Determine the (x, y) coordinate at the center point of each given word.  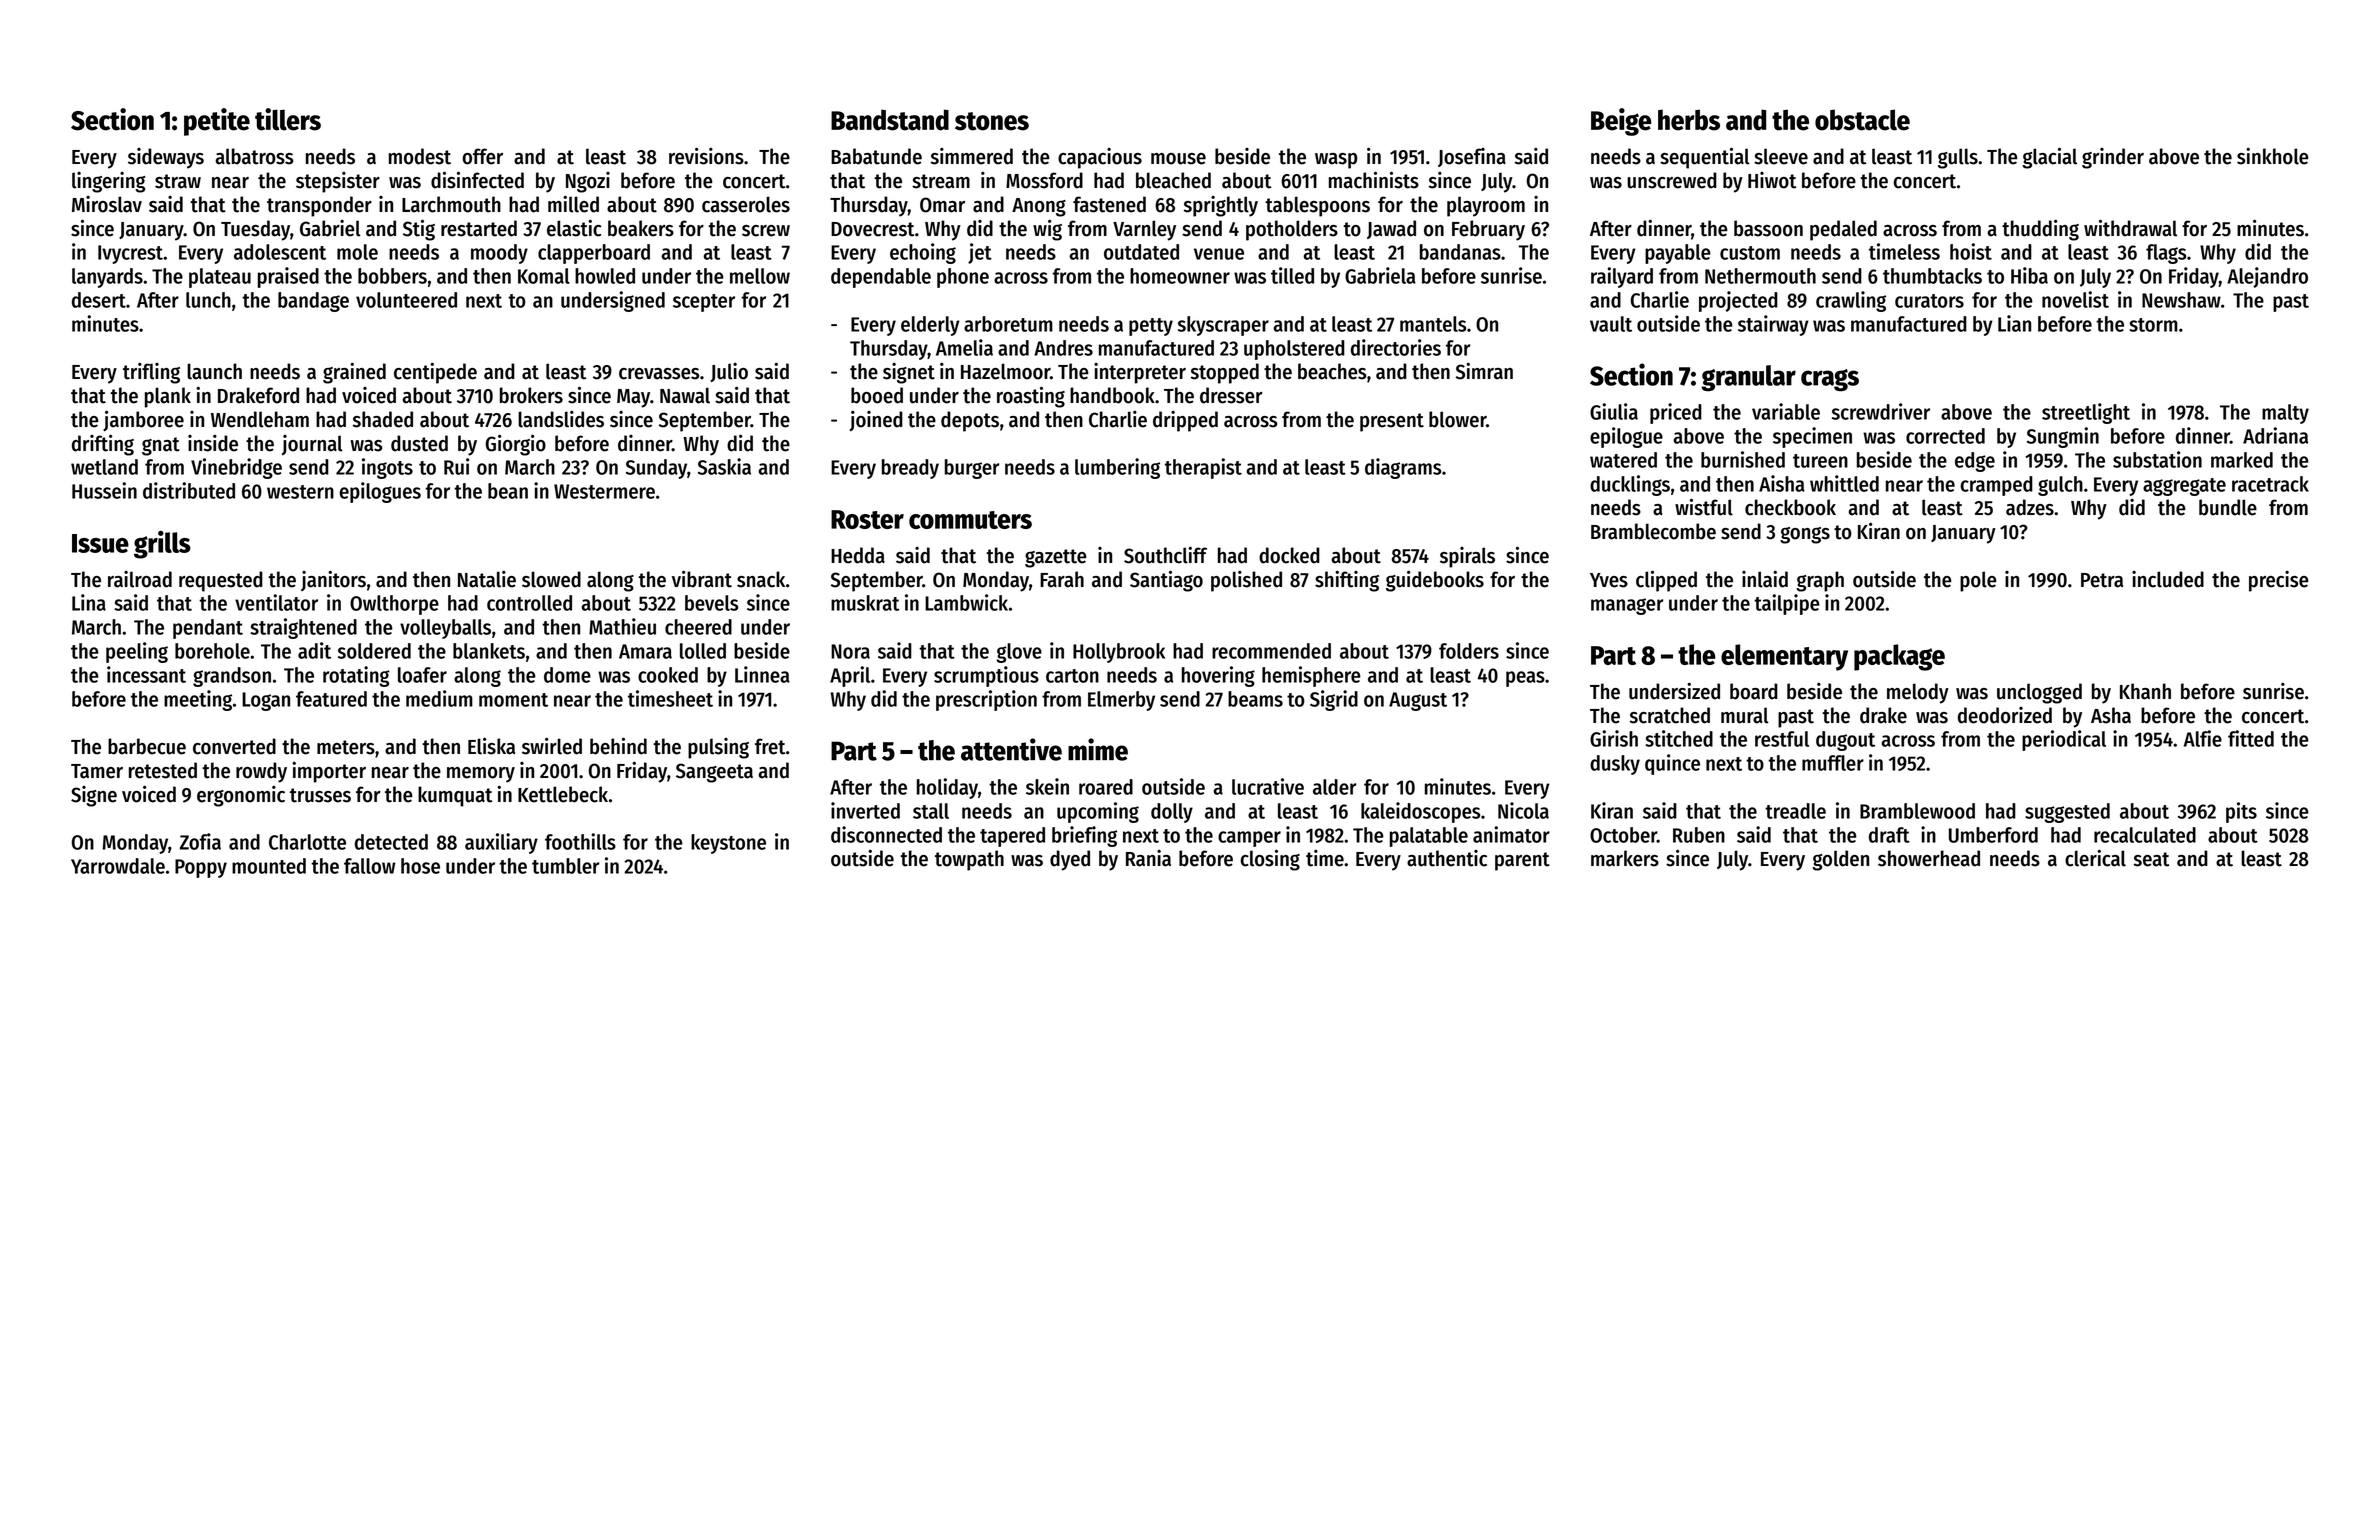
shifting (1347, 581)
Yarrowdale (118, 866)
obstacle (1862, 120)
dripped (1185, 421)
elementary (1784, 657)
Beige (1621, 122)
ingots (387, 468)
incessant (146, 674)
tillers (288, 119)
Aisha (1782, 483)
